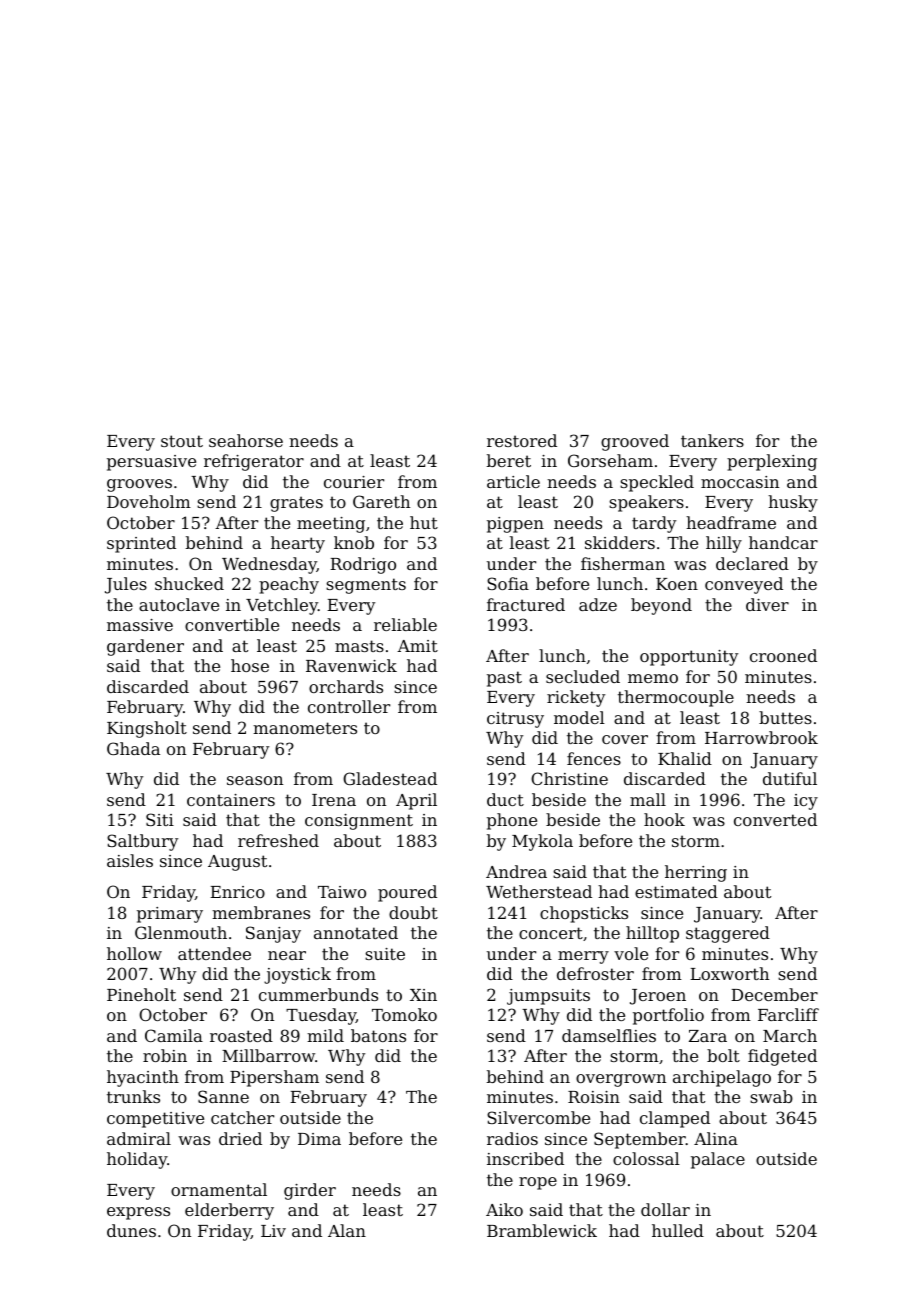 Image resolution: width=924 pixels, height=1314 pixels. Describe the element at coordinates (131, 1230) in the screenshot. I see `dunes` at that location.
